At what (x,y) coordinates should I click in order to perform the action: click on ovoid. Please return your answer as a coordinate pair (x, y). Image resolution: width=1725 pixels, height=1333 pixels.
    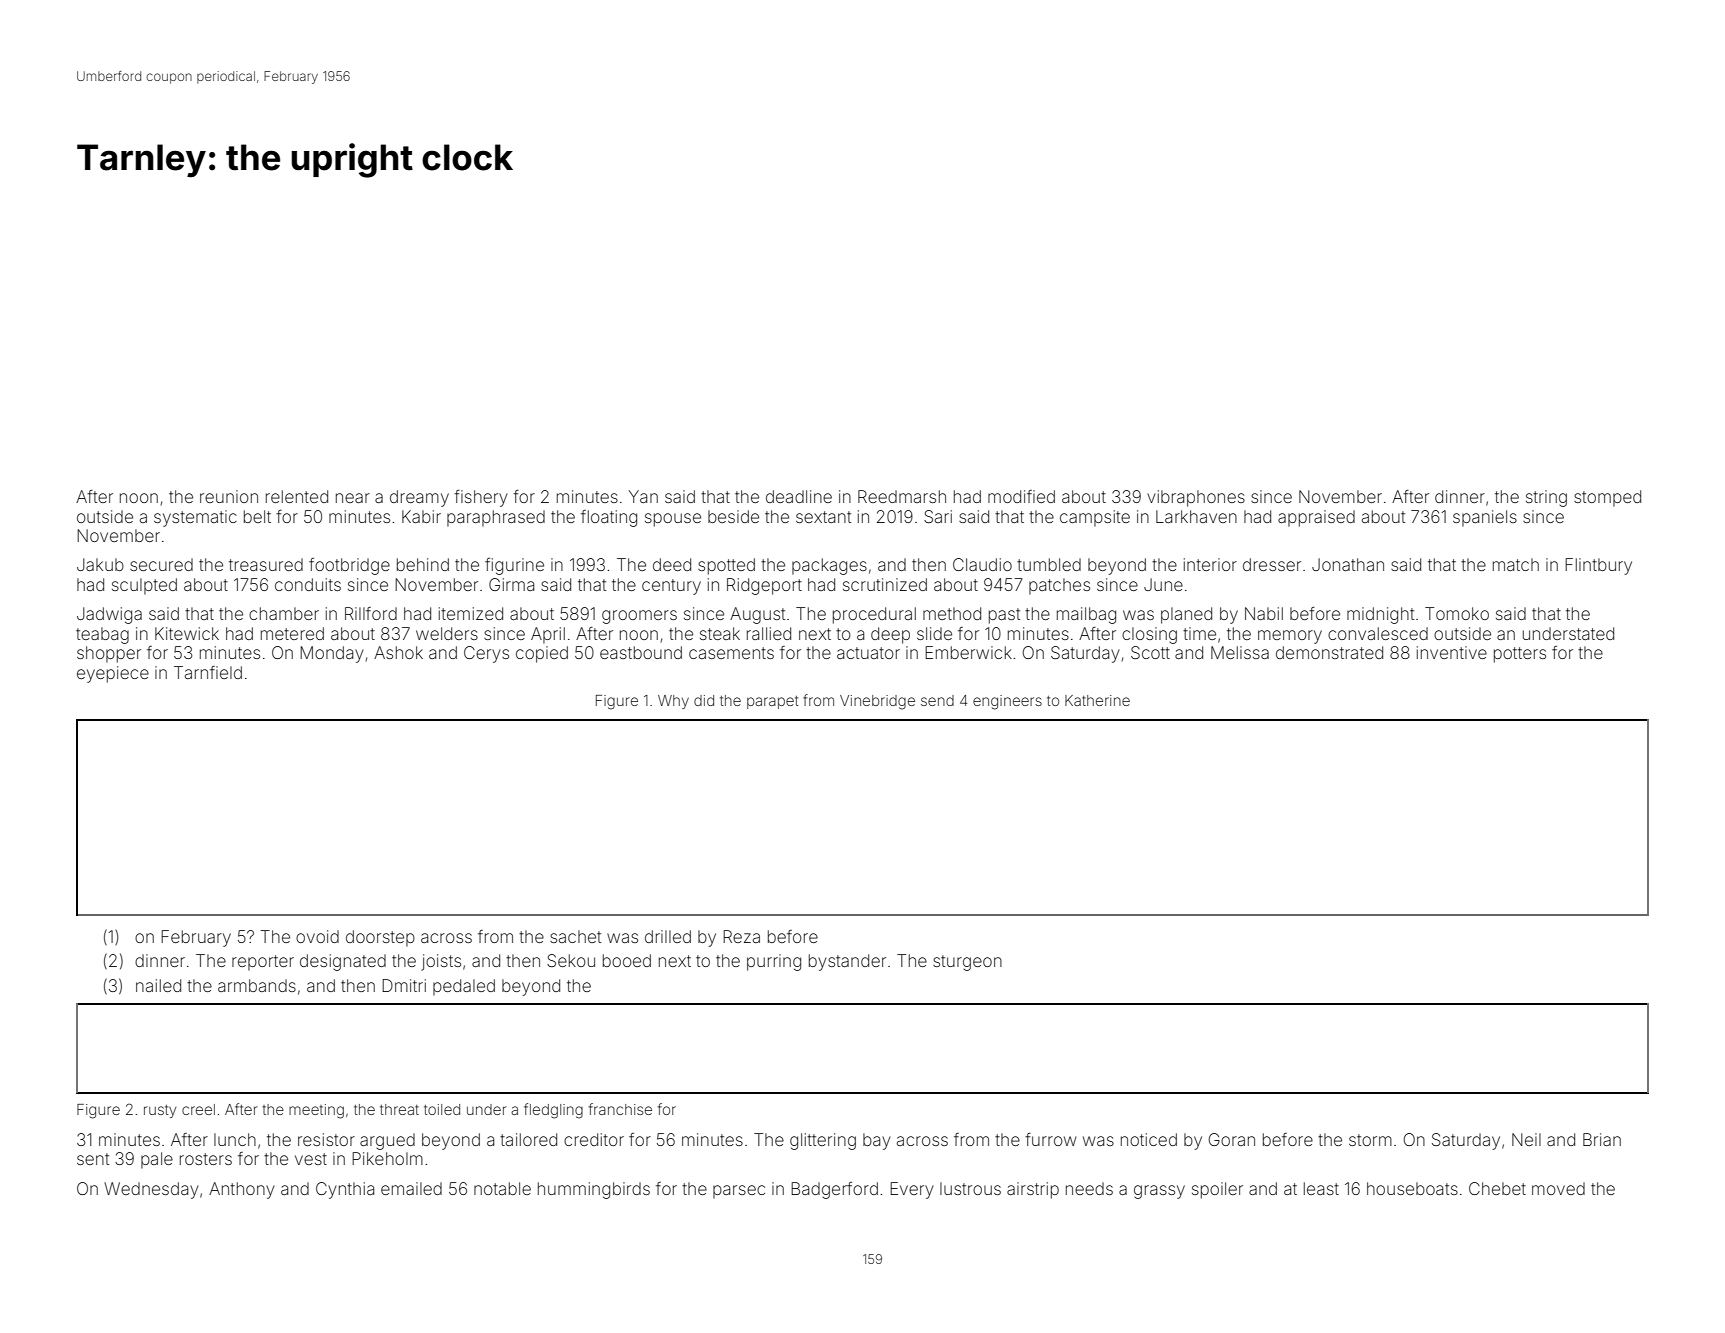
    Looking at the image, I should click on (317, 936).
